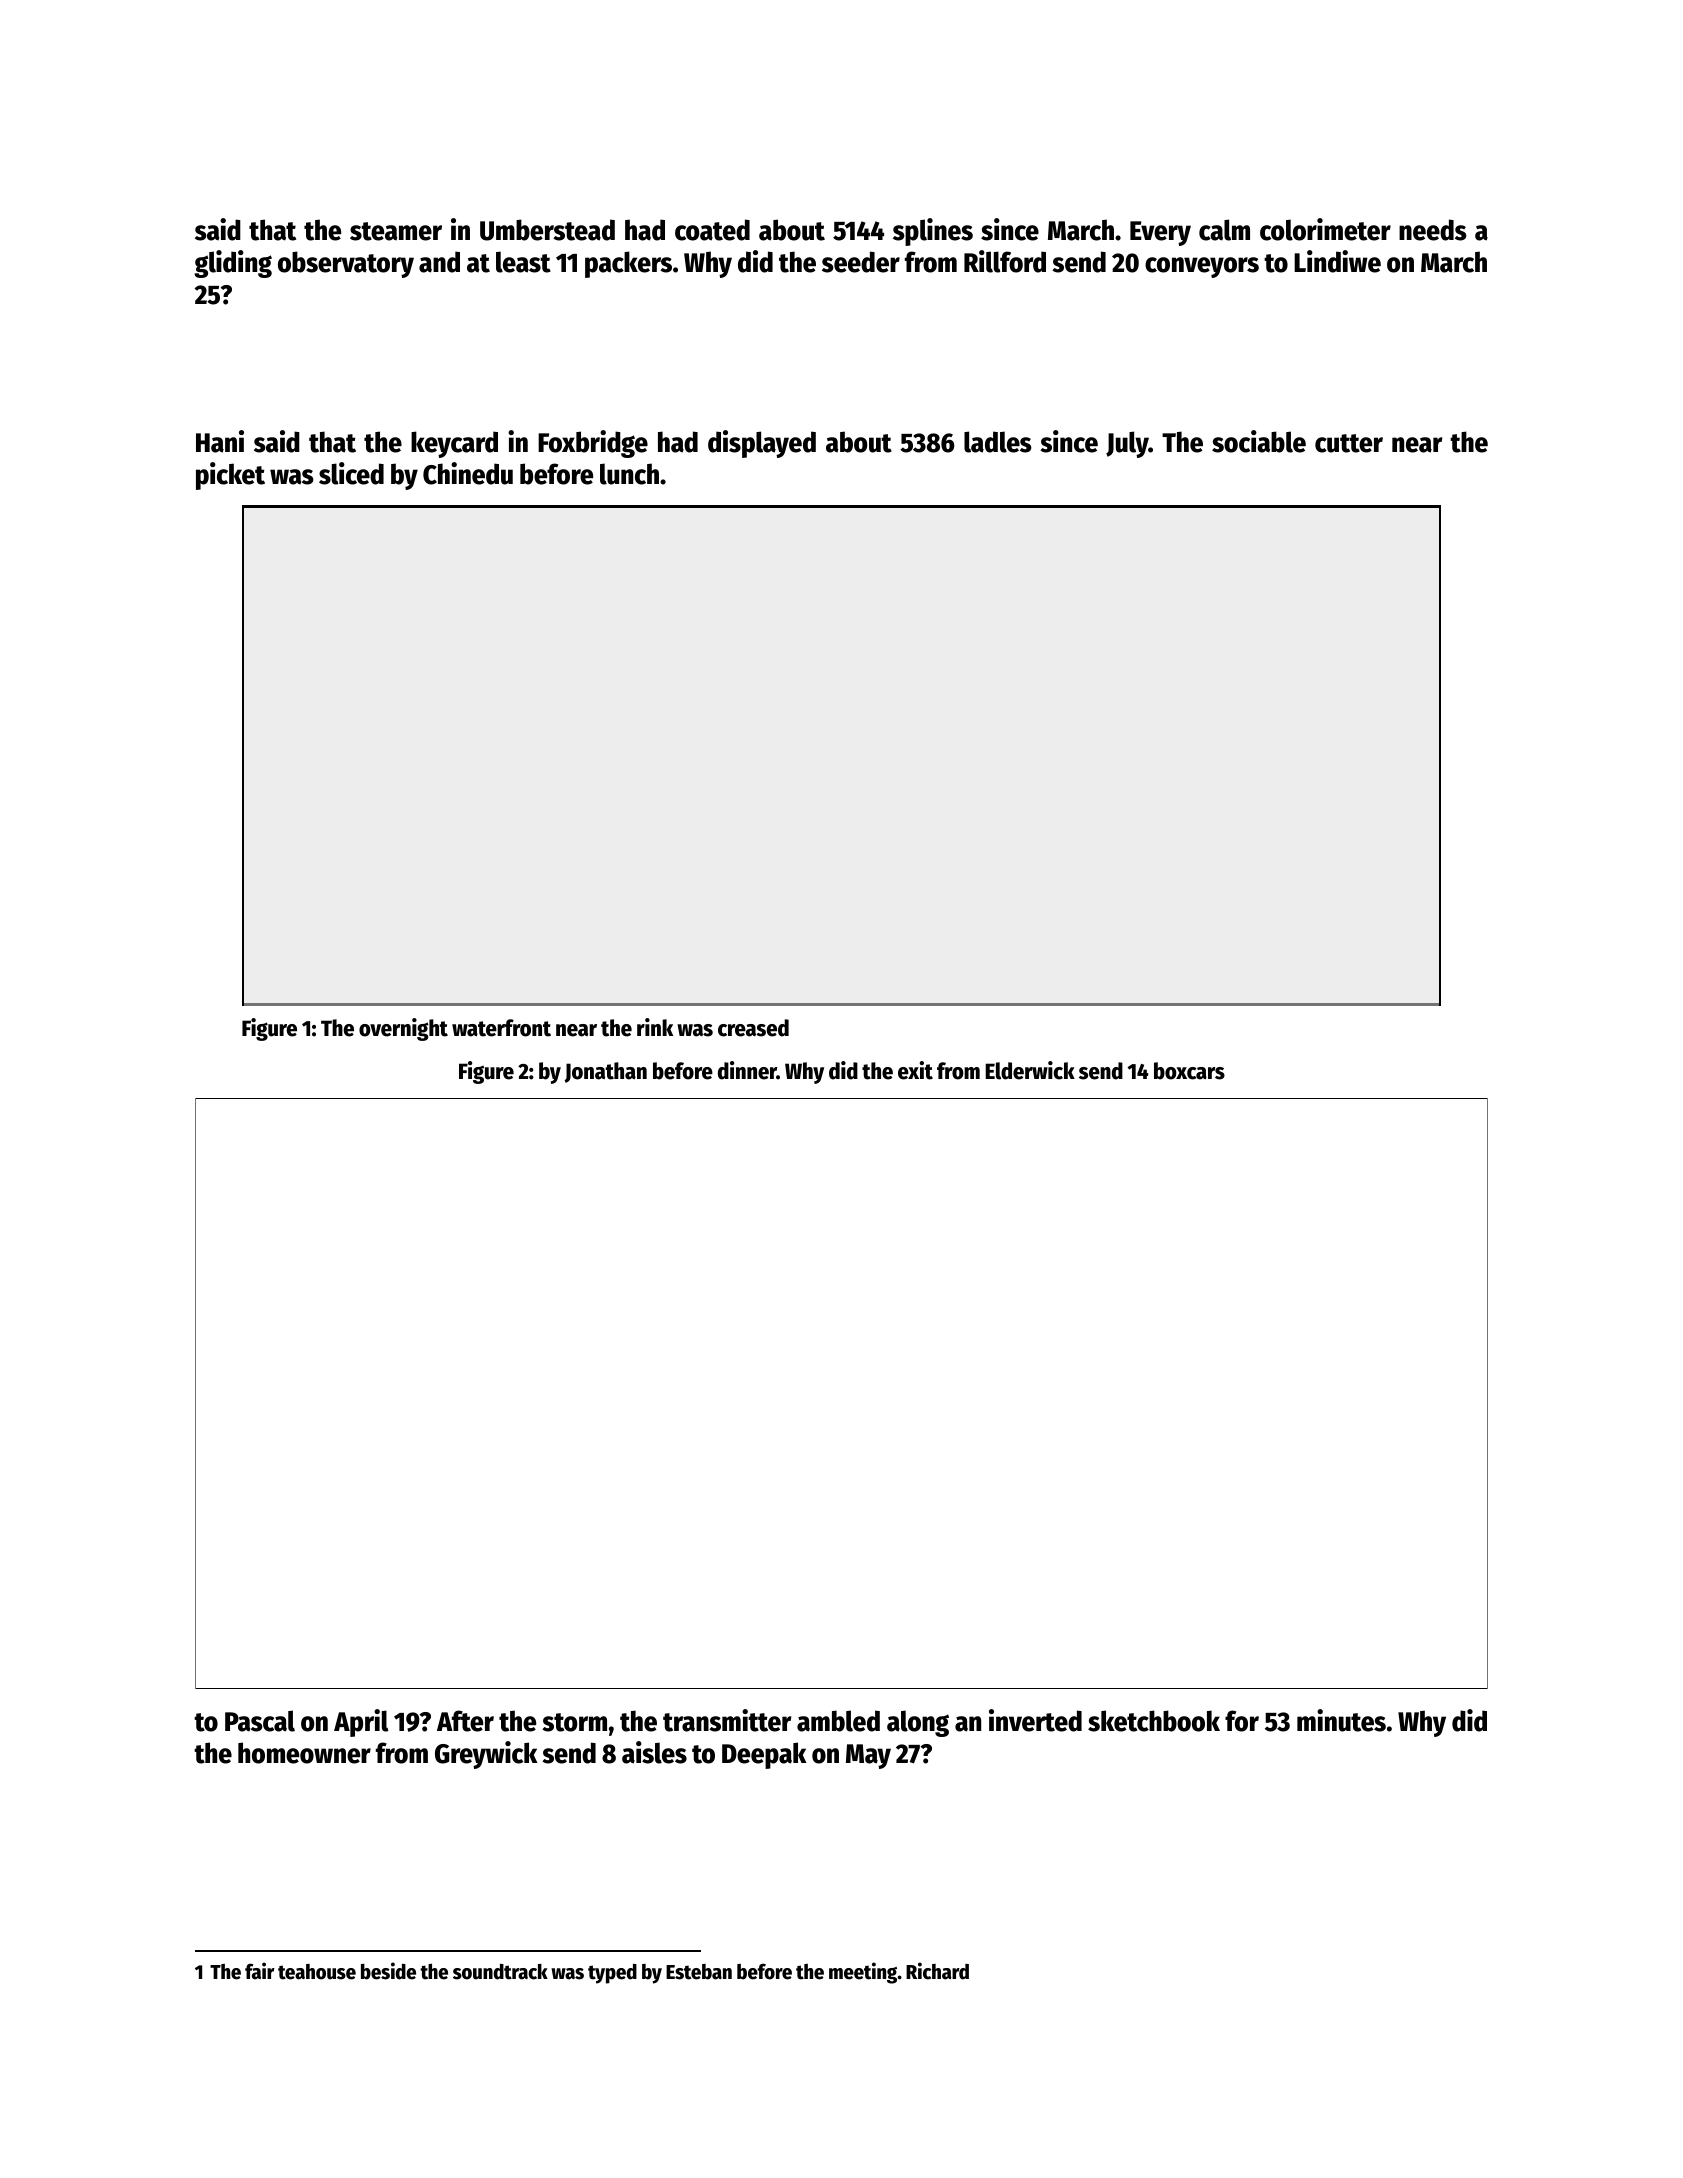  Describe the element at coordinates (1224, 230) in the screenshot. I see `calm` at that location.
